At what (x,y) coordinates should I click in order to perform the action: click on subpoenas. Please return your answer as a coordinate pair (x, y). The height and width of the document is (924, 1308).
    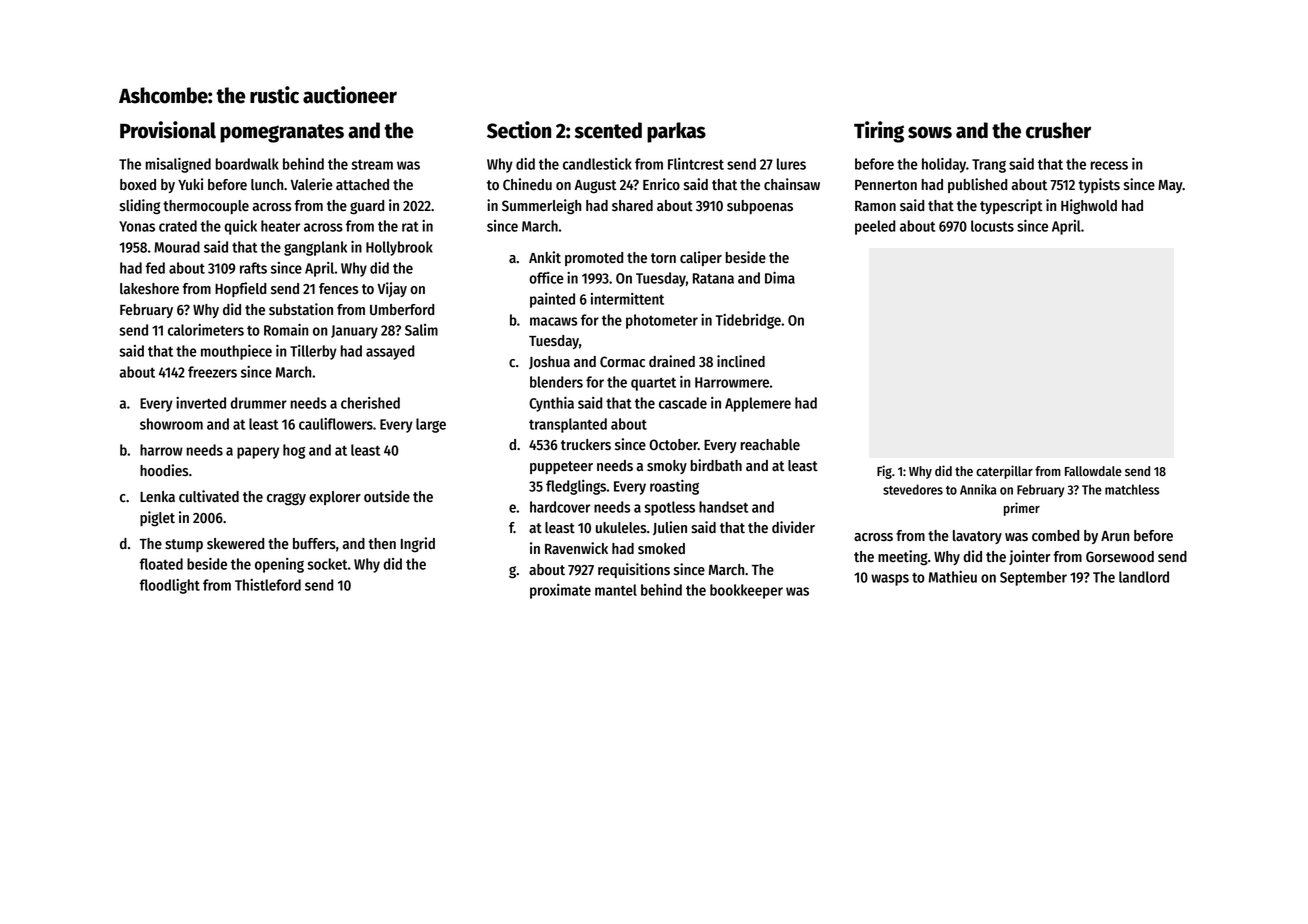
    Looking at the image, I should click on (760, 207).
